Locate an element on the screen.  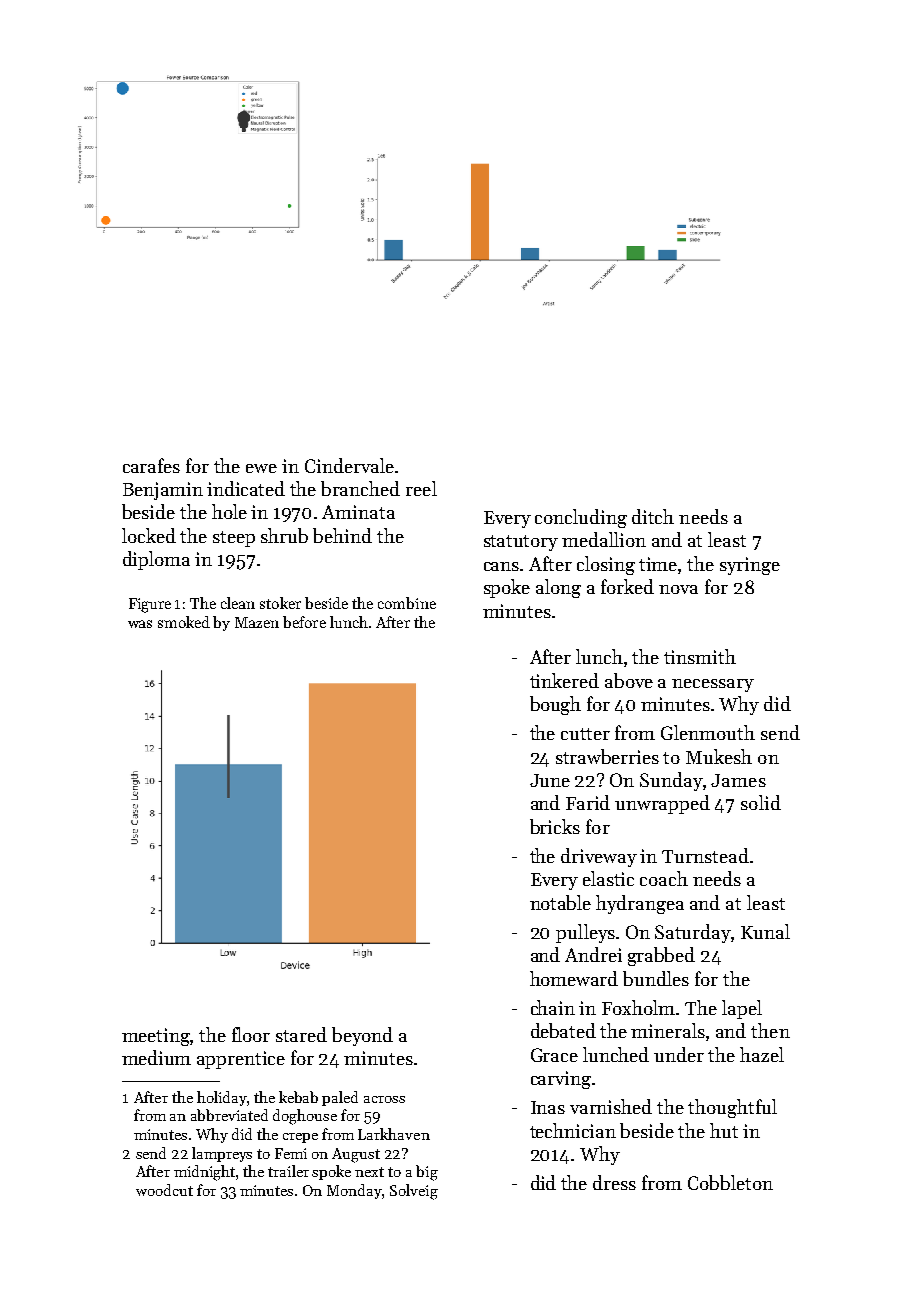
Solveig is located at coordinates (414, 1192).
